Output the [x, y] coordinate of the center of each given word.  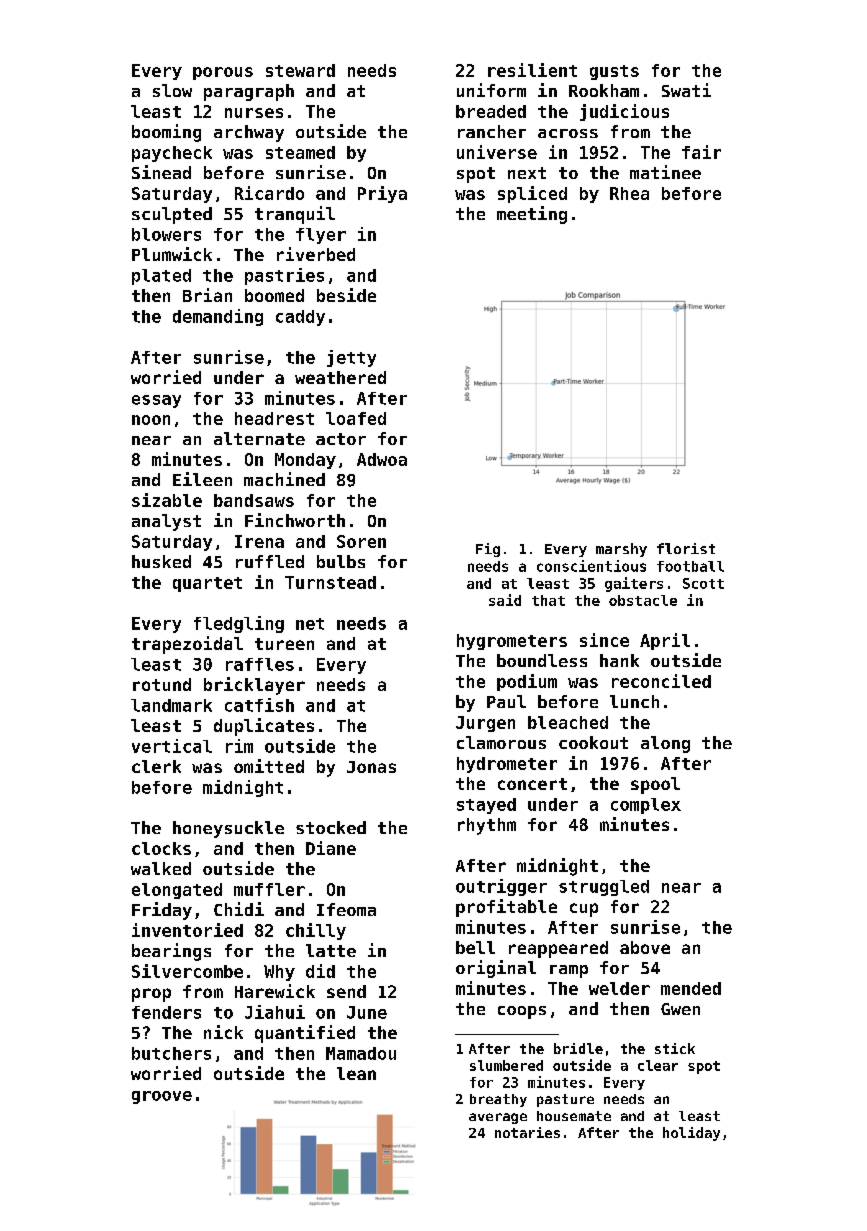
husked [161, 561]
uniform [491, 90]
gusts [614, 72]
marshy [621, 550]
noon [151, 420]
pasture [565, 1100]
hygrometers [512, 642]
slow [172, 90]
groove [162, 1097]
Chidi [239, 909]
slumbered [506, 1065]
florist [686, 548]
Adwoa [382, 459]
